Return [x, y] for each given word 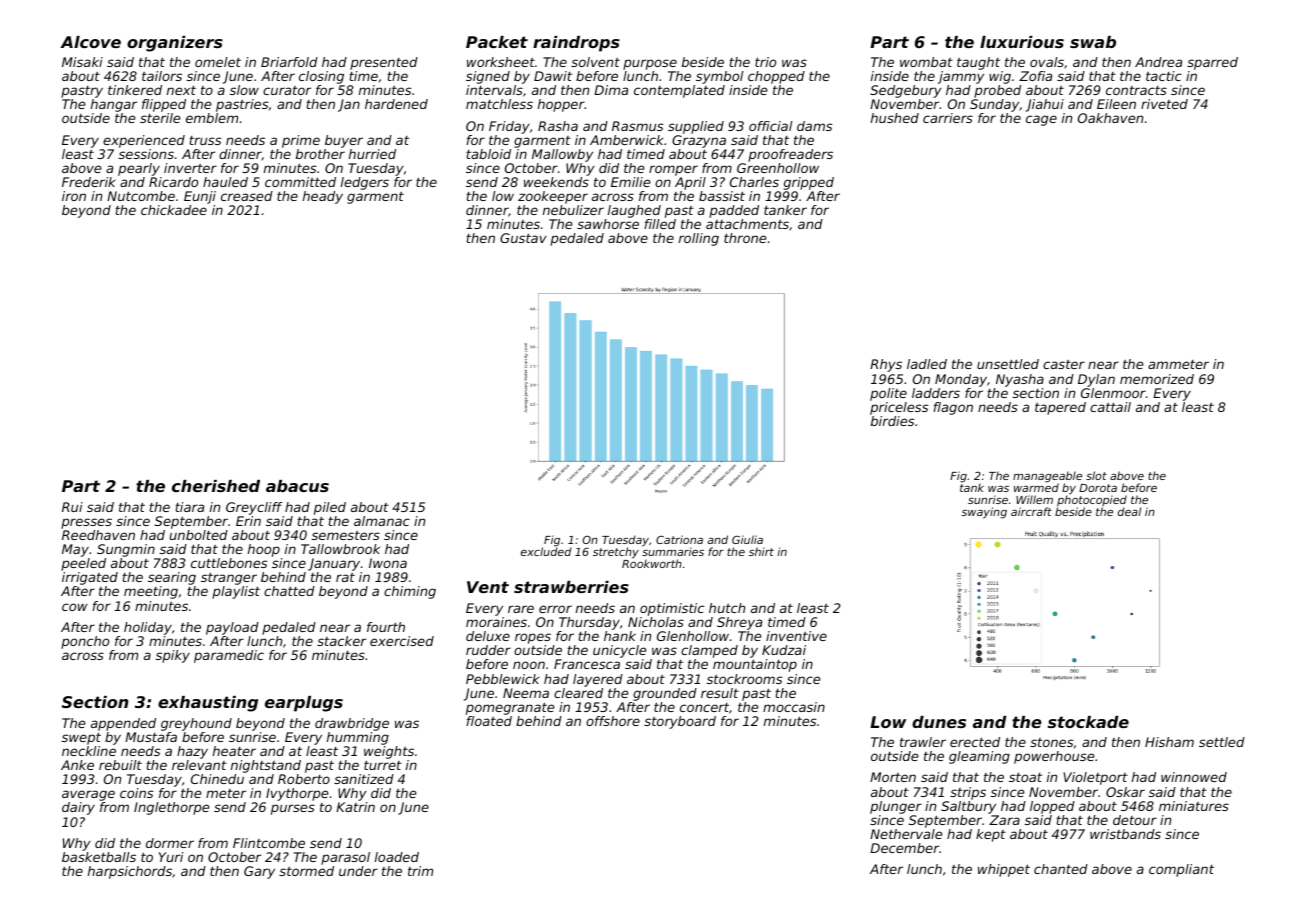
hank [620, 636]
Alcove [90, 42]
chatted [289, 591]
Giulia [747, 539]
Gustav [523, 238]
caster [1064, 364]
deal [1129, 511]
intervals [494, 90]
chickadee [174, 210]
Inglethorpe [172, 808]
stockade [1088, 722]
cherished [216, 486]
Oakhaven [1110, 118]
